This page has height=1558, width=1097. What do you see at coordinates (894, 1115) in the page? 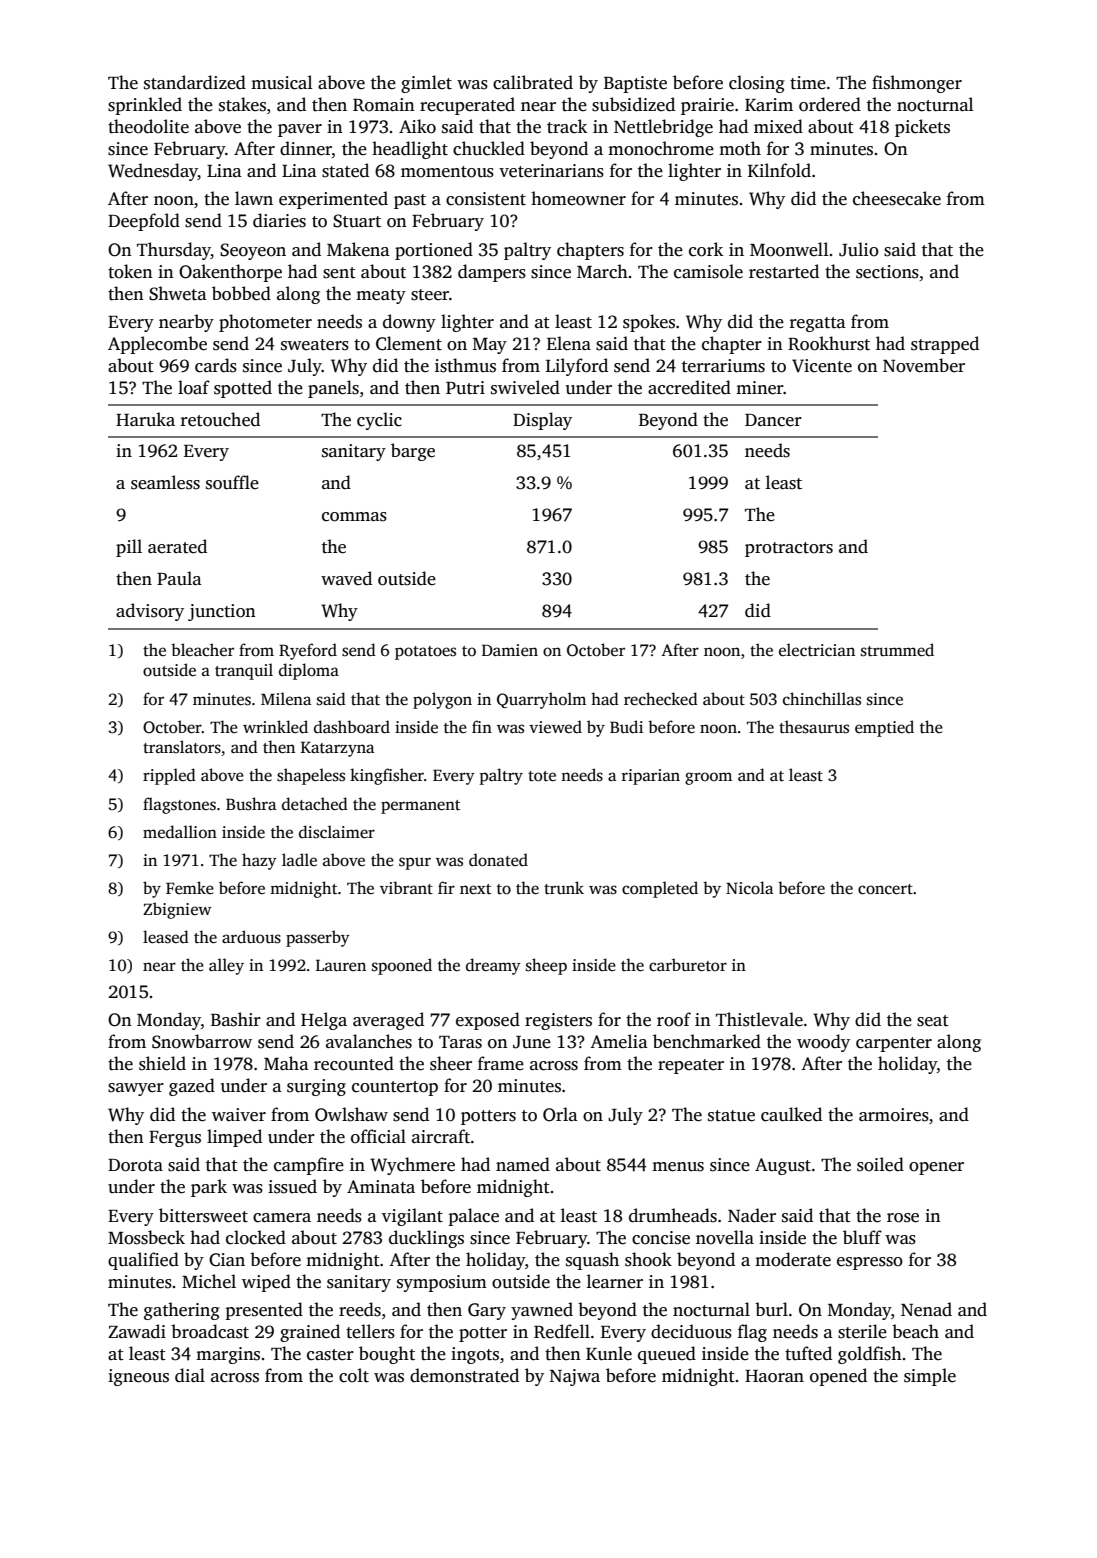
I see `armoires` at bounding box center [894, 1115].
